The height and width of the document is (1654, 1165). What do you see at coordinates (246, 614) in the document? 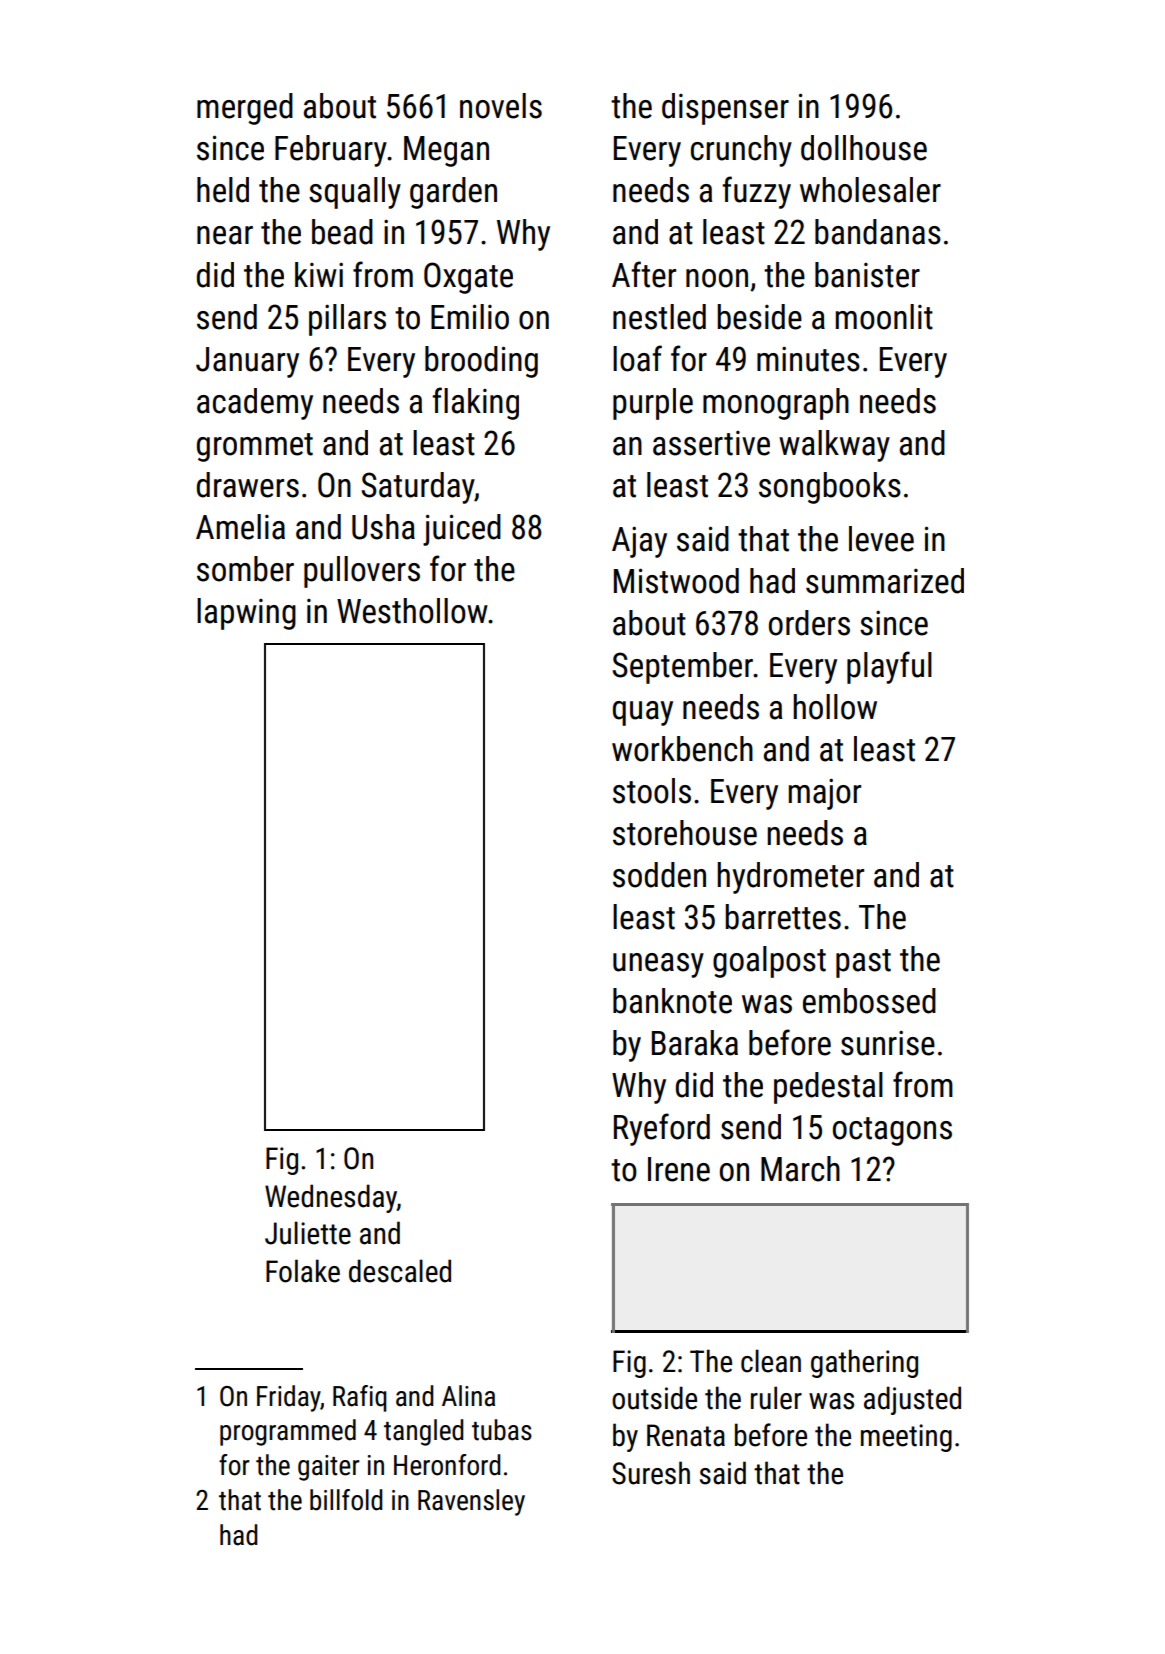
I see `lapwing` at bounding box center [246, 614].
